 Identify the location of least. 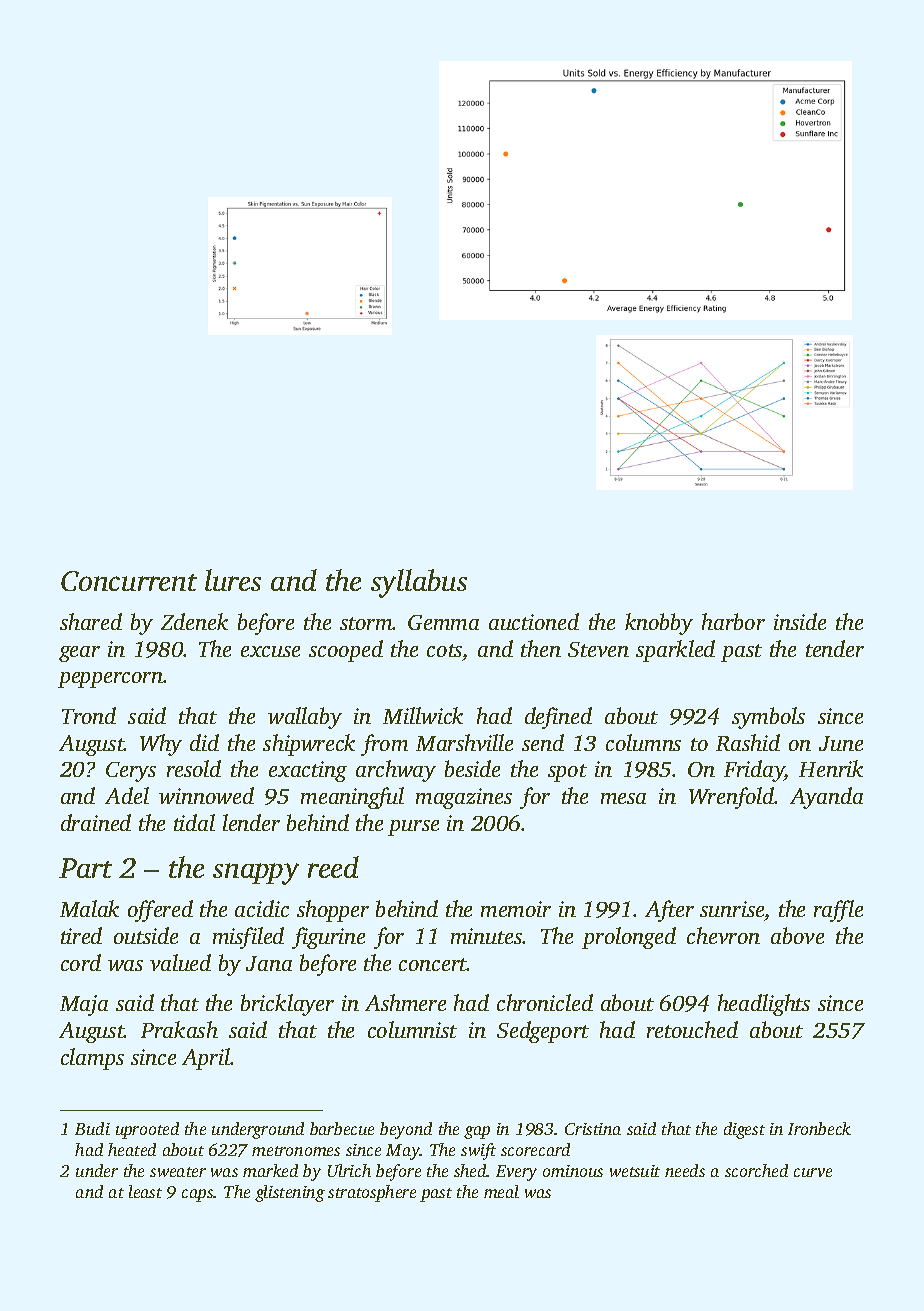
(145, 1191).
